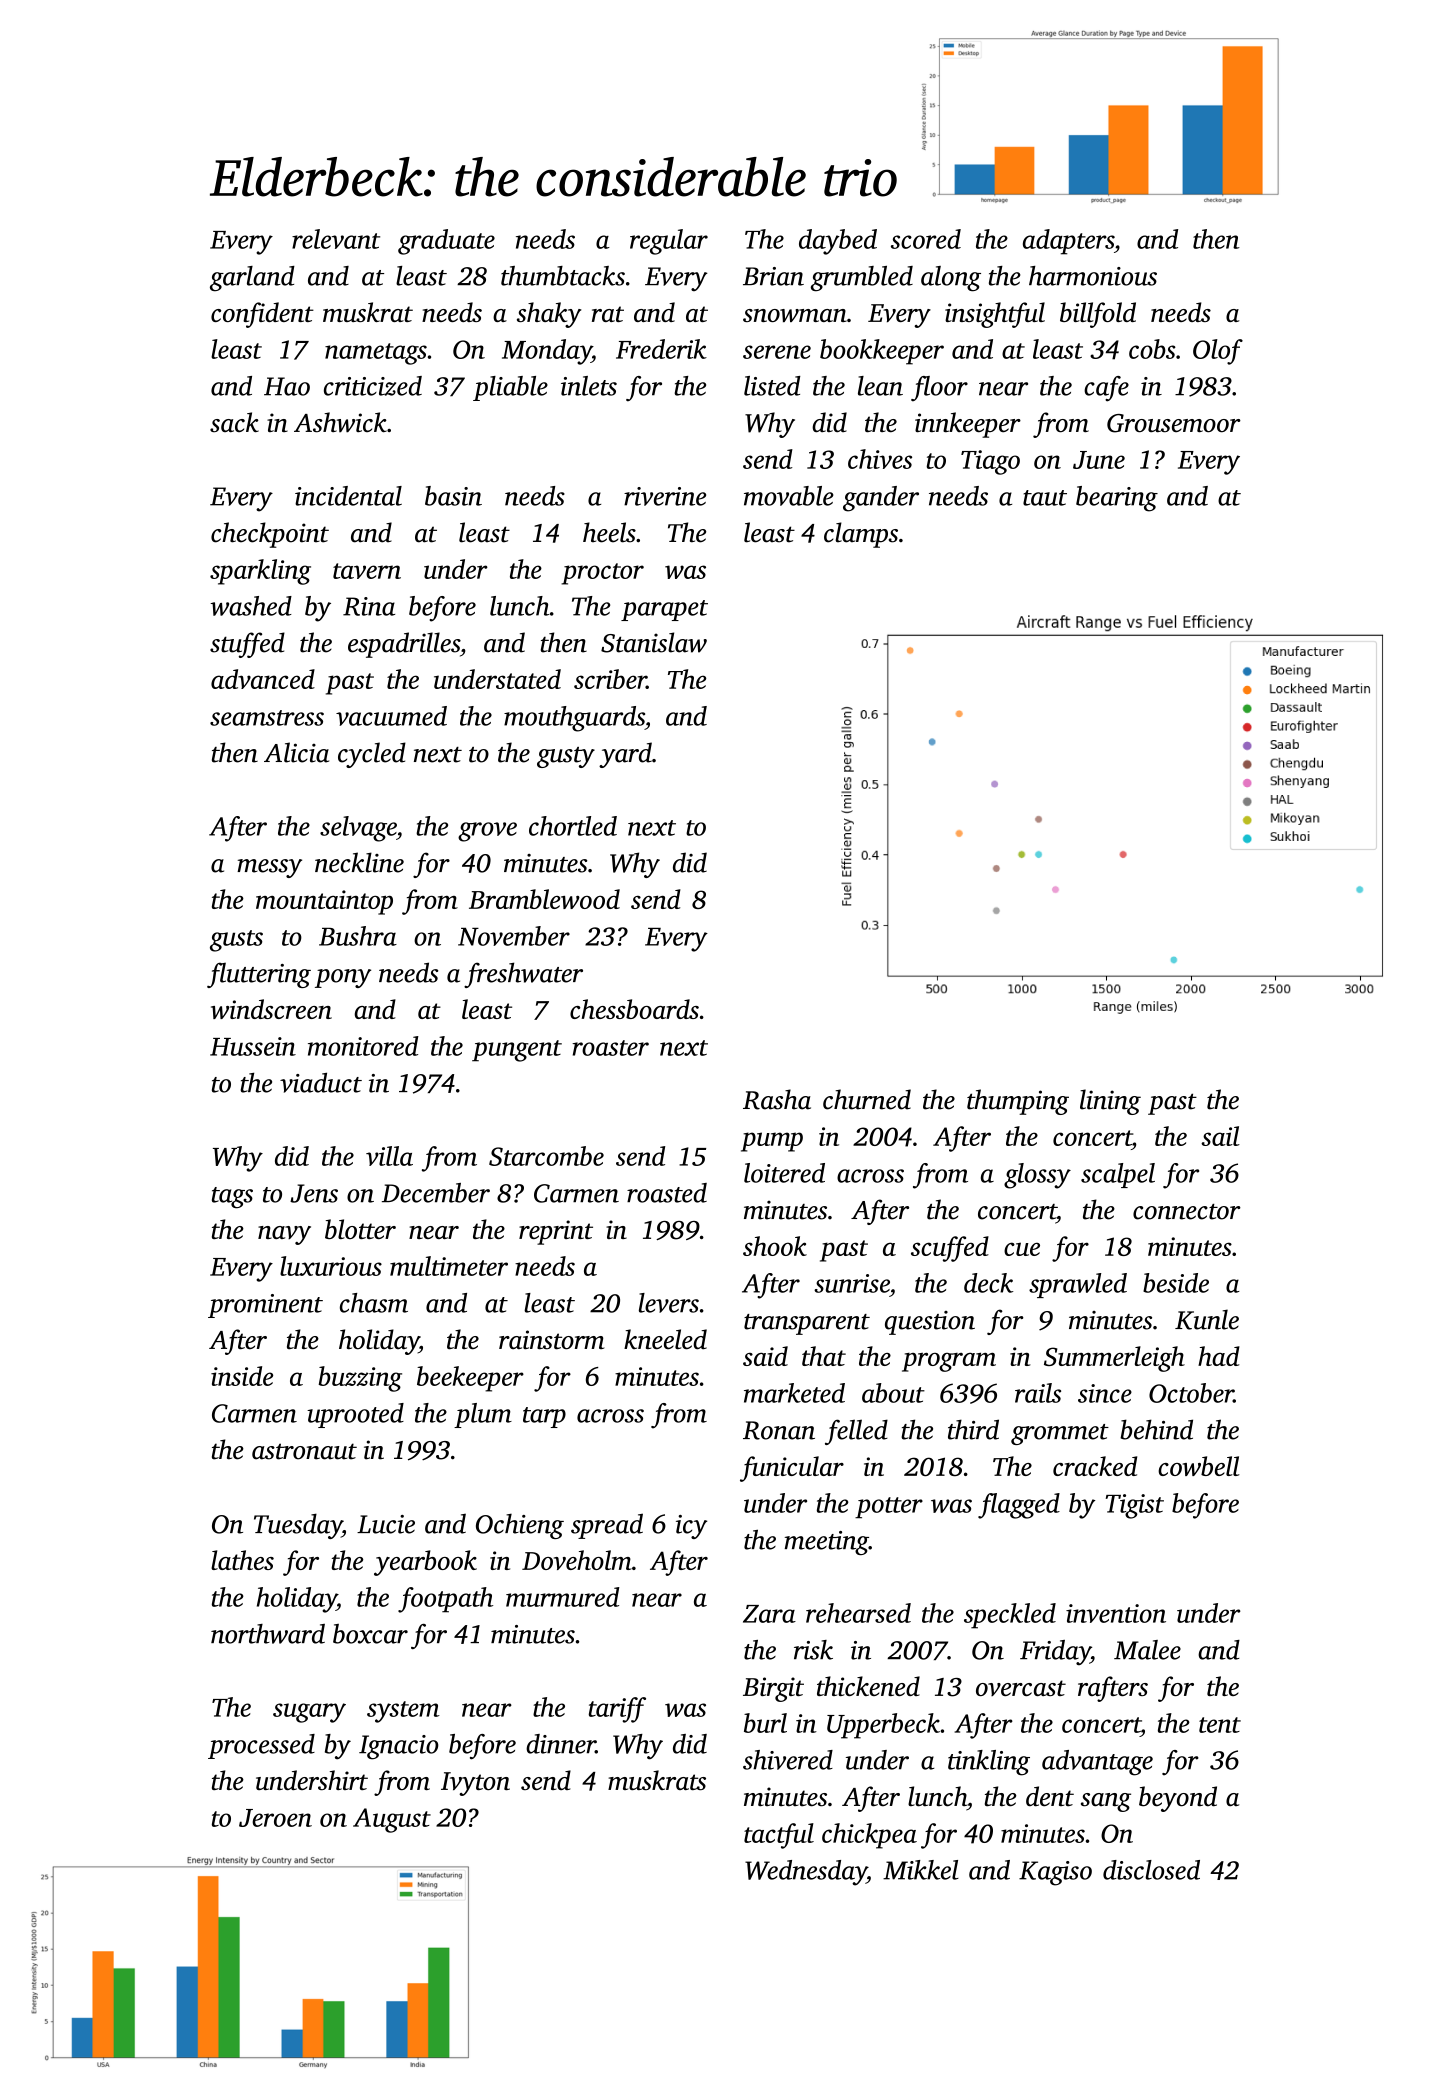 The image size is (1450, 2100). Describe the element at coordinates (1018, 1102) in the screenshot. I see `thumping` at that location.
